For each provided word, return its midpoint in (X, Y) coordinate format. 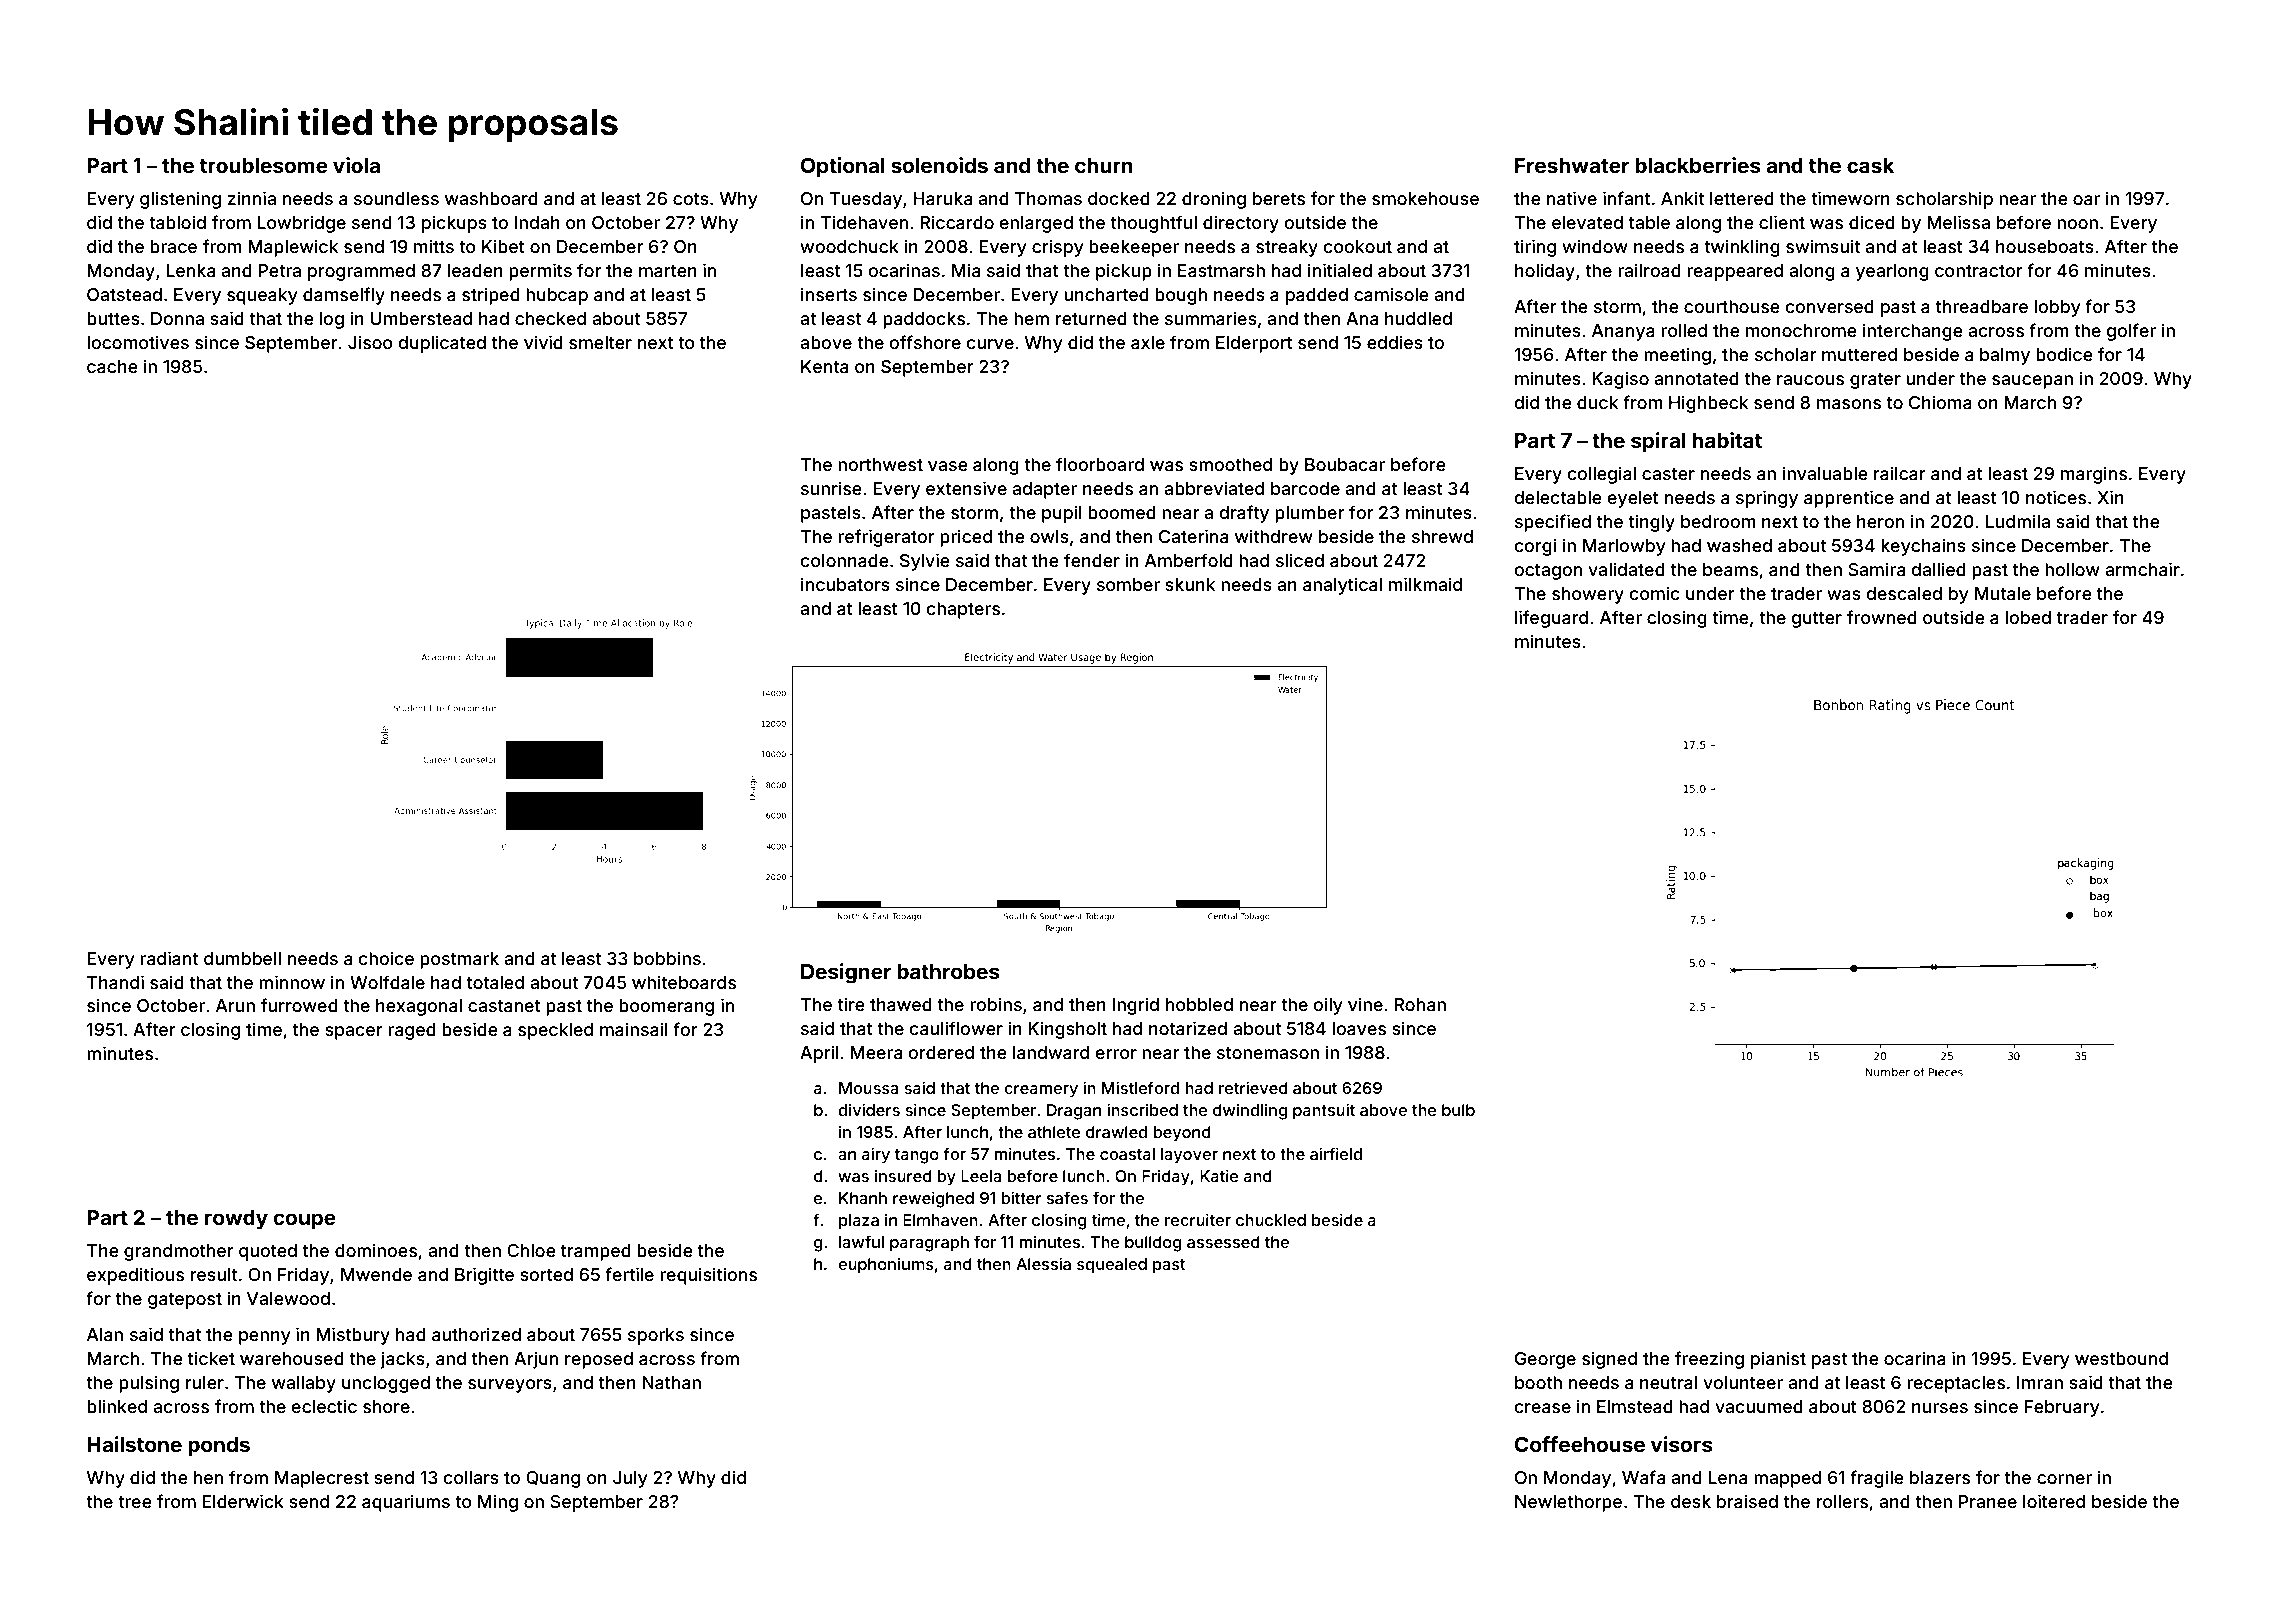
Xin (2110, 497)
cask (1870, 165)
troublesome (264, 165)
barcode (1305, 488)
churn (1104, 165)
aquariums (406, 1503)
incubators (845, 584)
